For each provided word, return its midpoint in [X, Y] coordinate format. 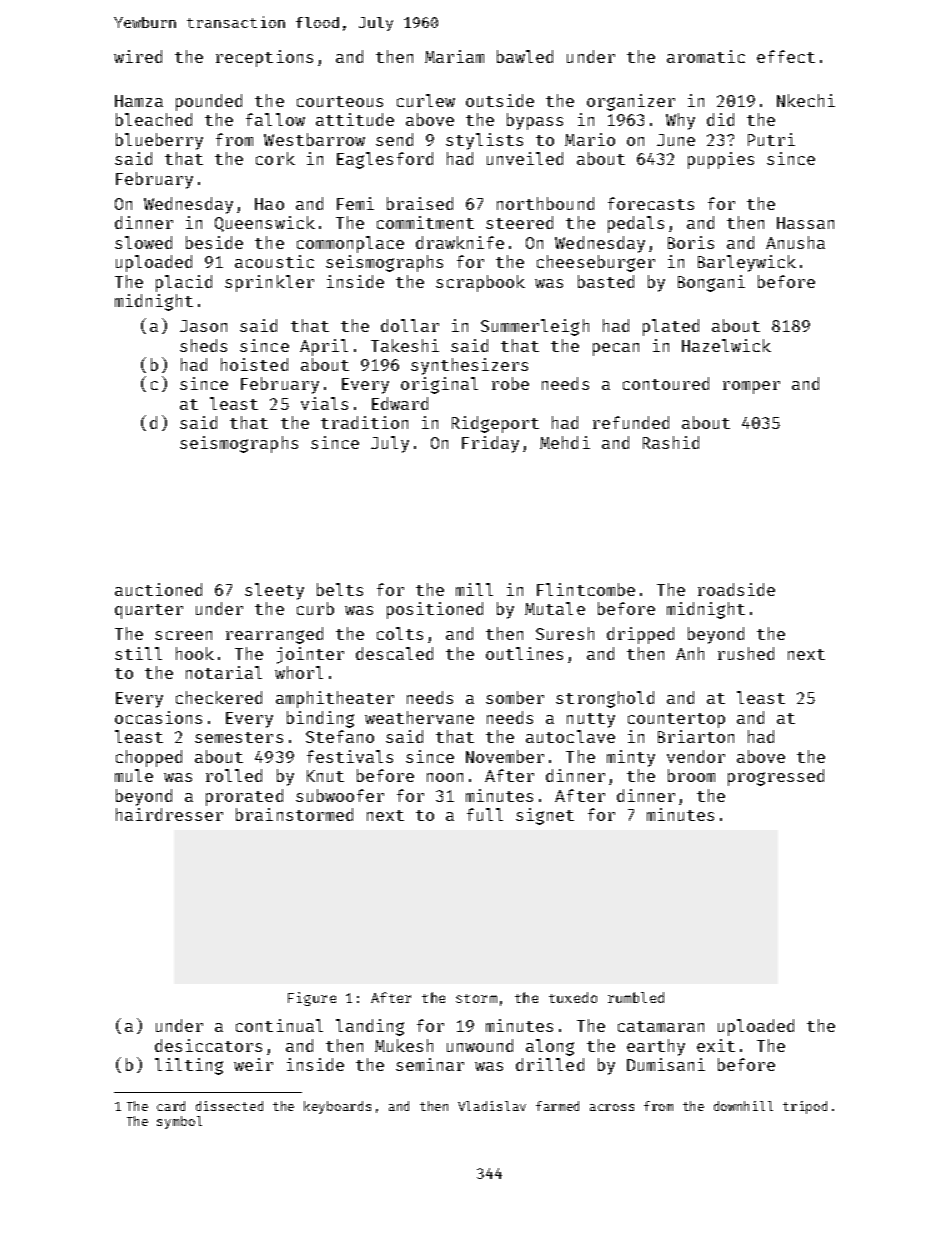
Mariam [454, 56]
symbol [179, 1122]
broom [691, 775]
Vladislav [492, 1106]
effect [786, 56]
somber [515, 697]
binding [320, 719]
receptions [264, 58]
